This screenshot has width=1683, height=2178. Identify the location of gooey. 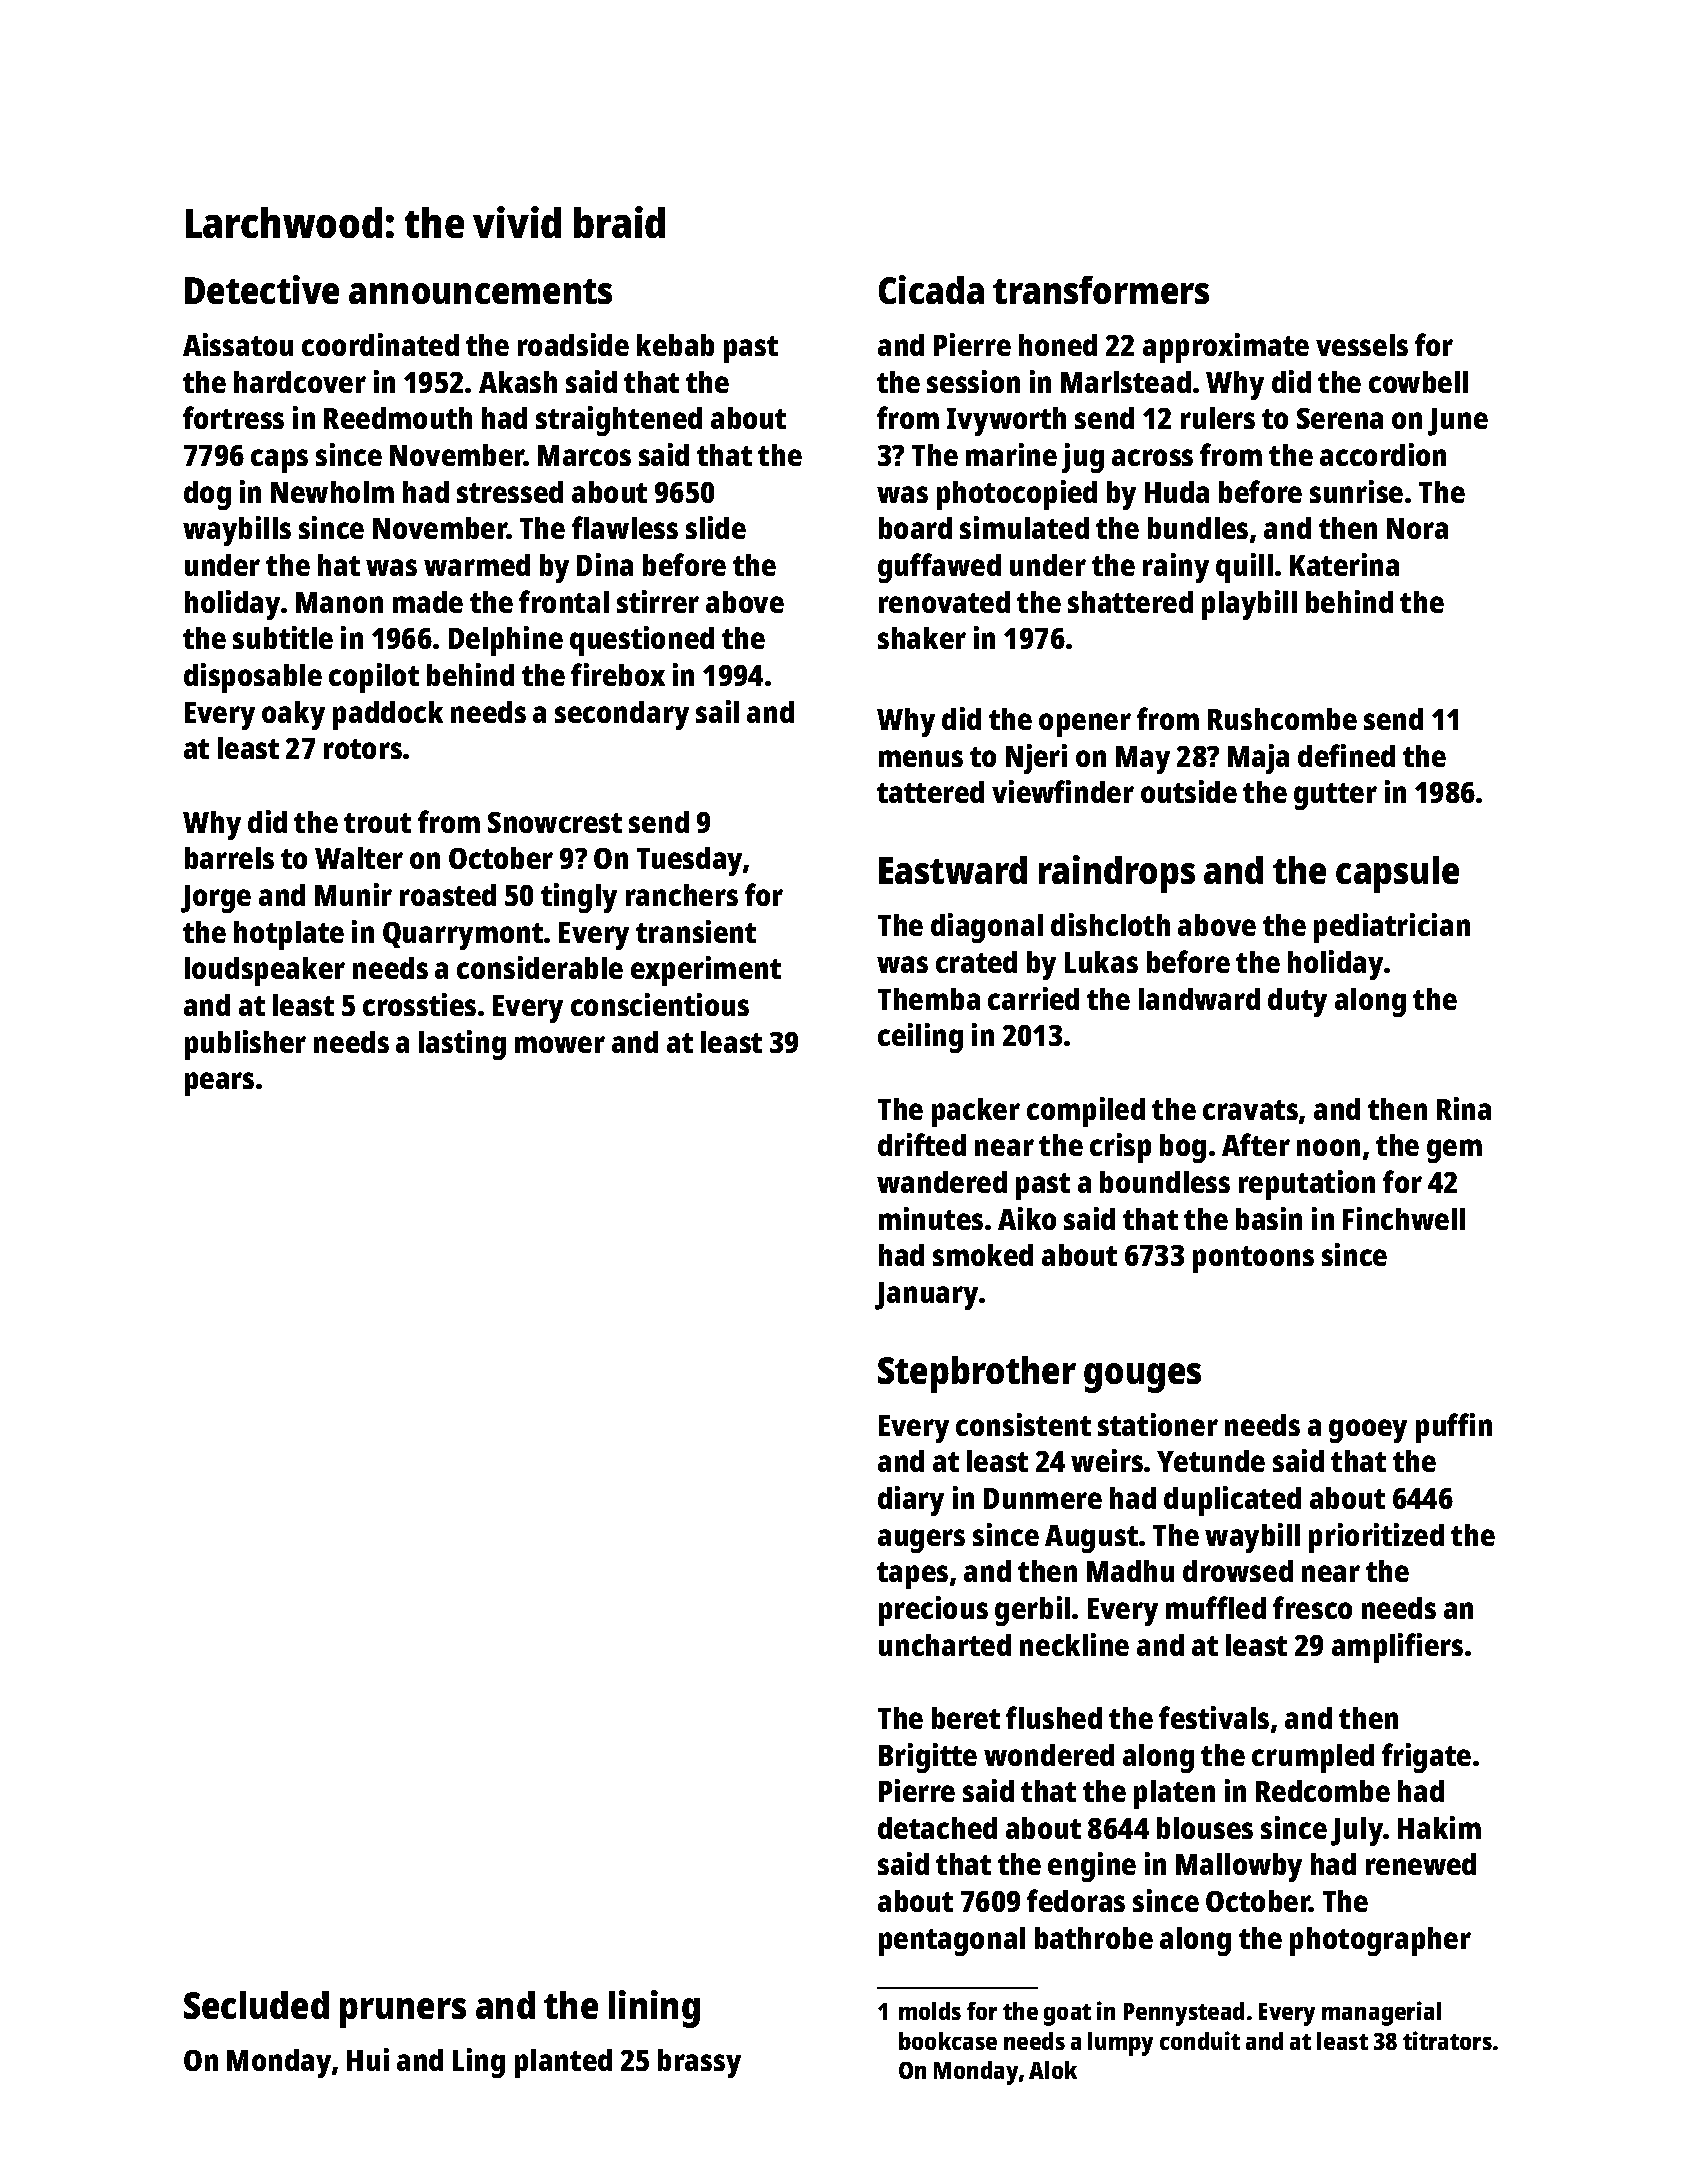
(1368, 1431).
